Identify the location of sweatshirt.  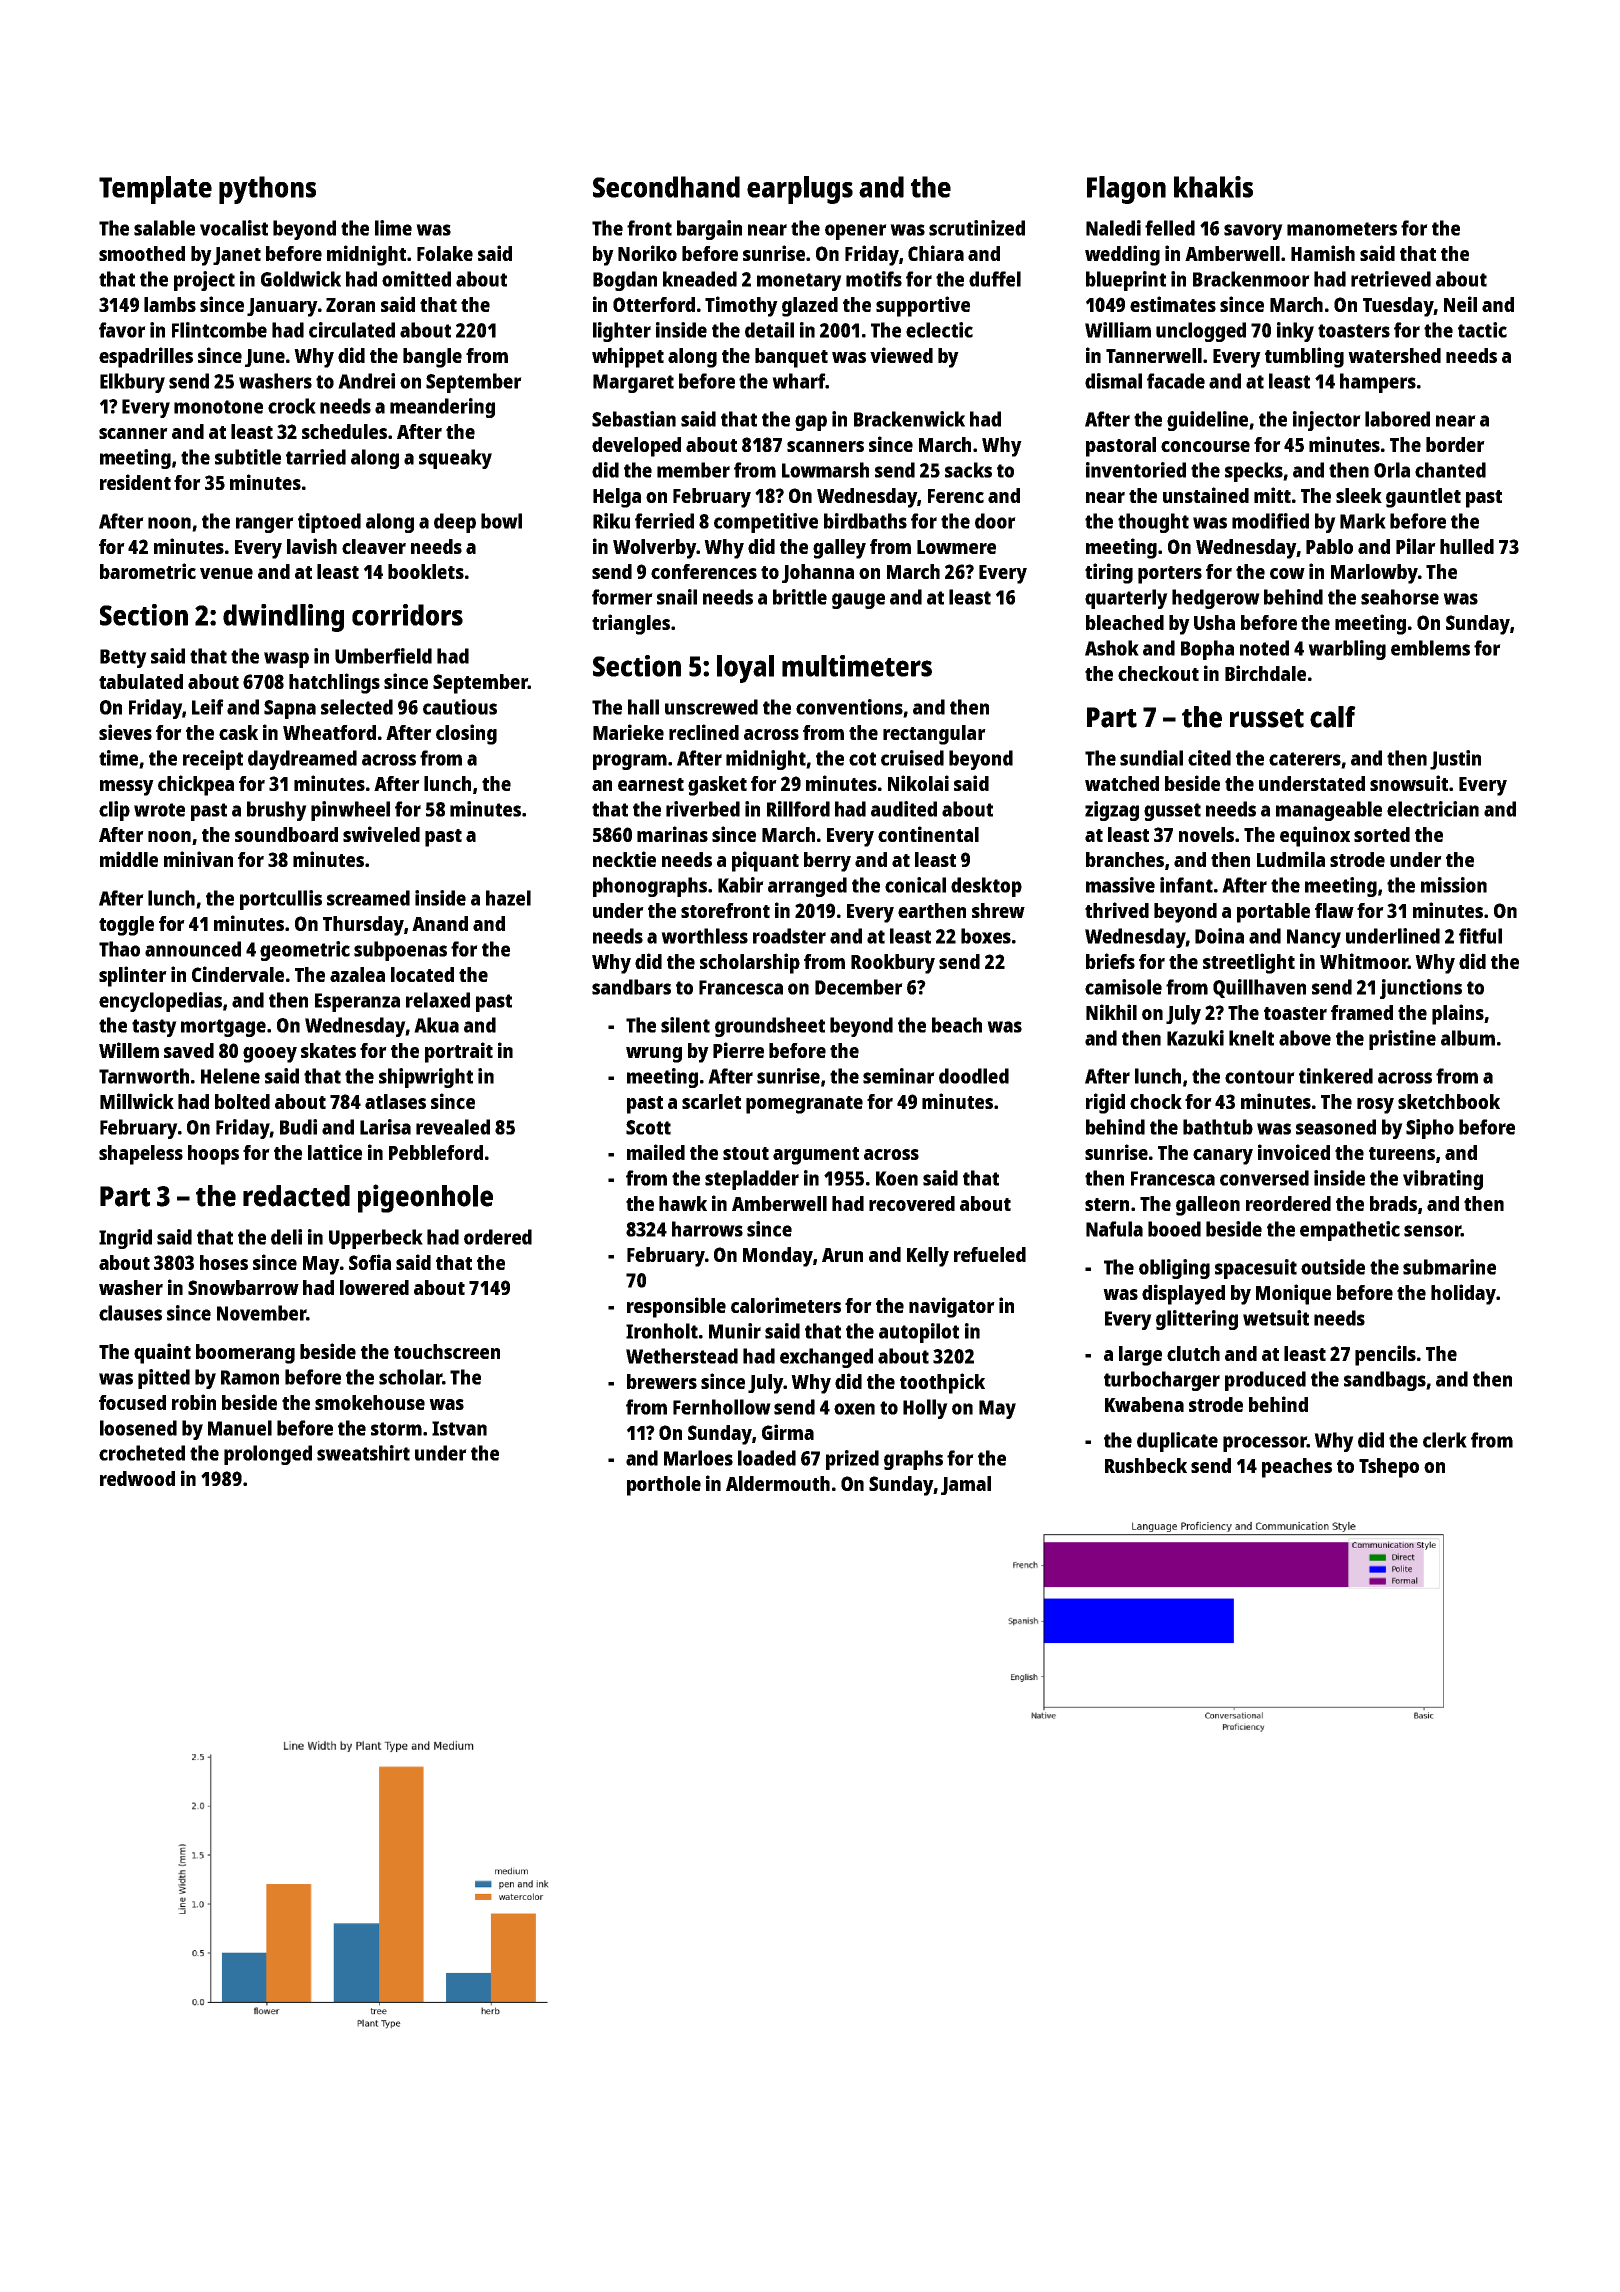
(363, 1453).
